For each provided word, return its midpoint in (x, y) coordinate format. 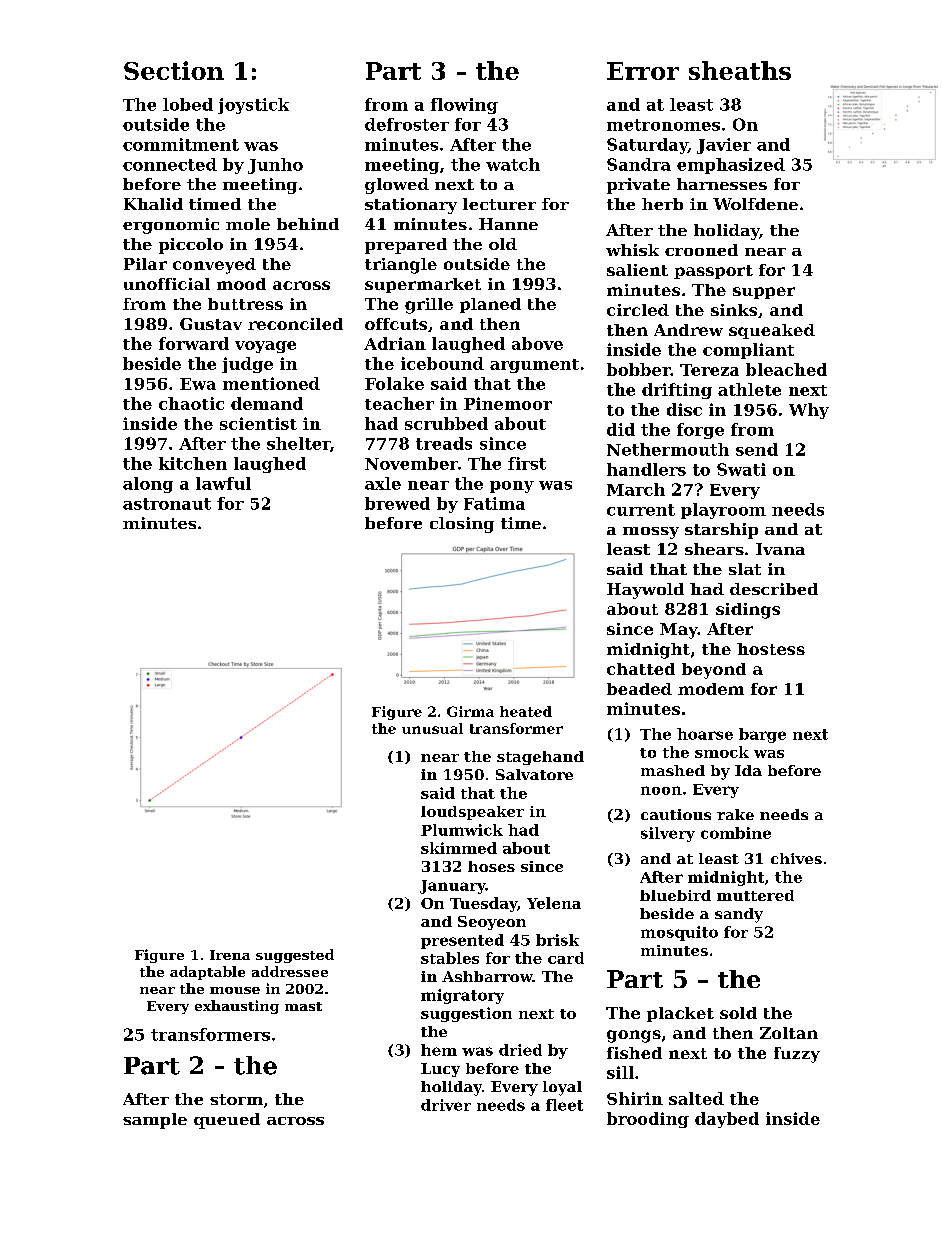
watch (513, 164)
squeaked (772, 331)
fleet (564, 1105)
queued (227, 1121)
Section (174, 70)
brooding (648, 1120)
